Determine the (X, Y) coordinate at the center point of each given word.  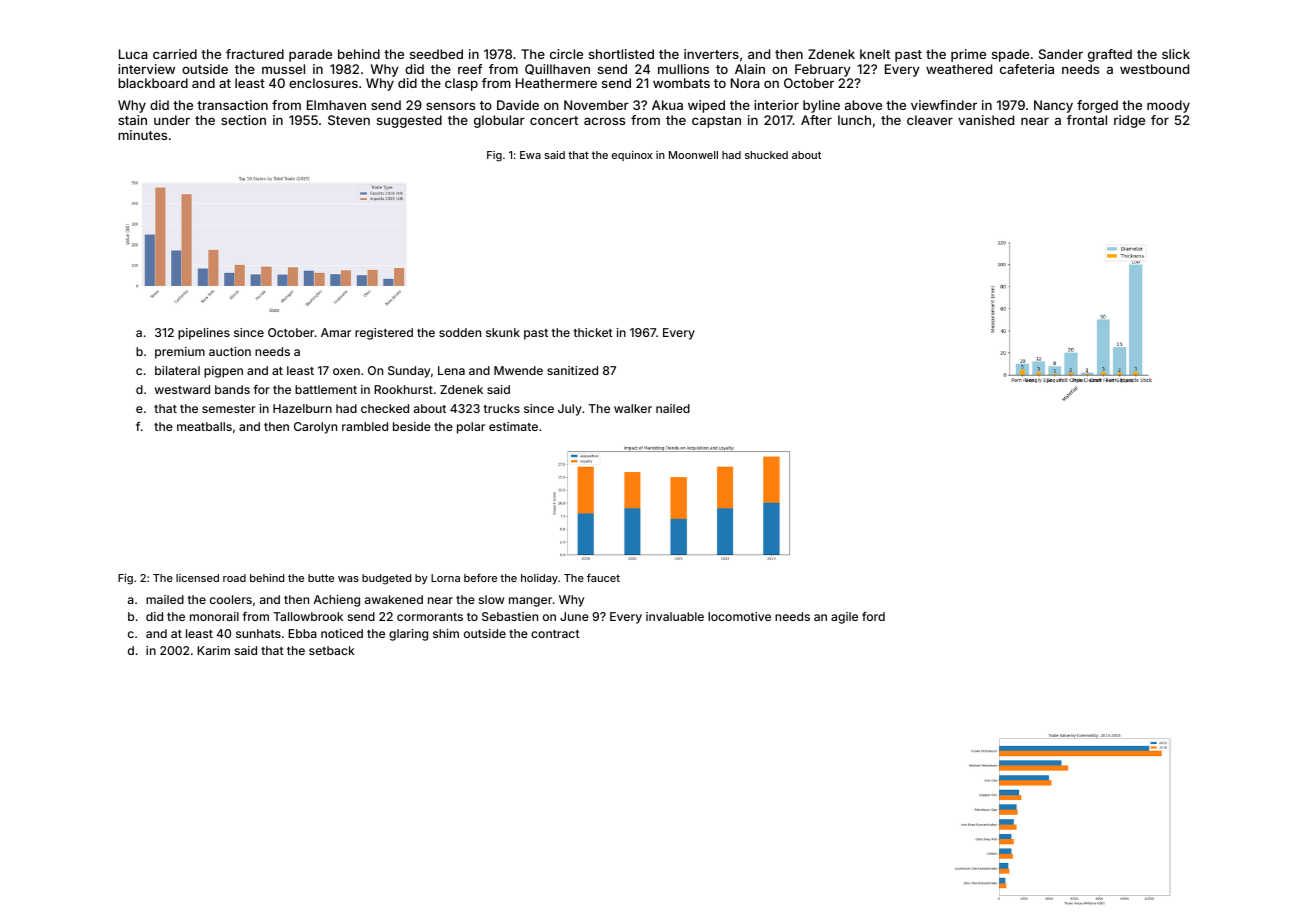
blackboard (153, 83)
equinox (632, 156)
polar (471, 428)
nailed (673, 408)
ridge (1129, 121)
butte (321, 578)
